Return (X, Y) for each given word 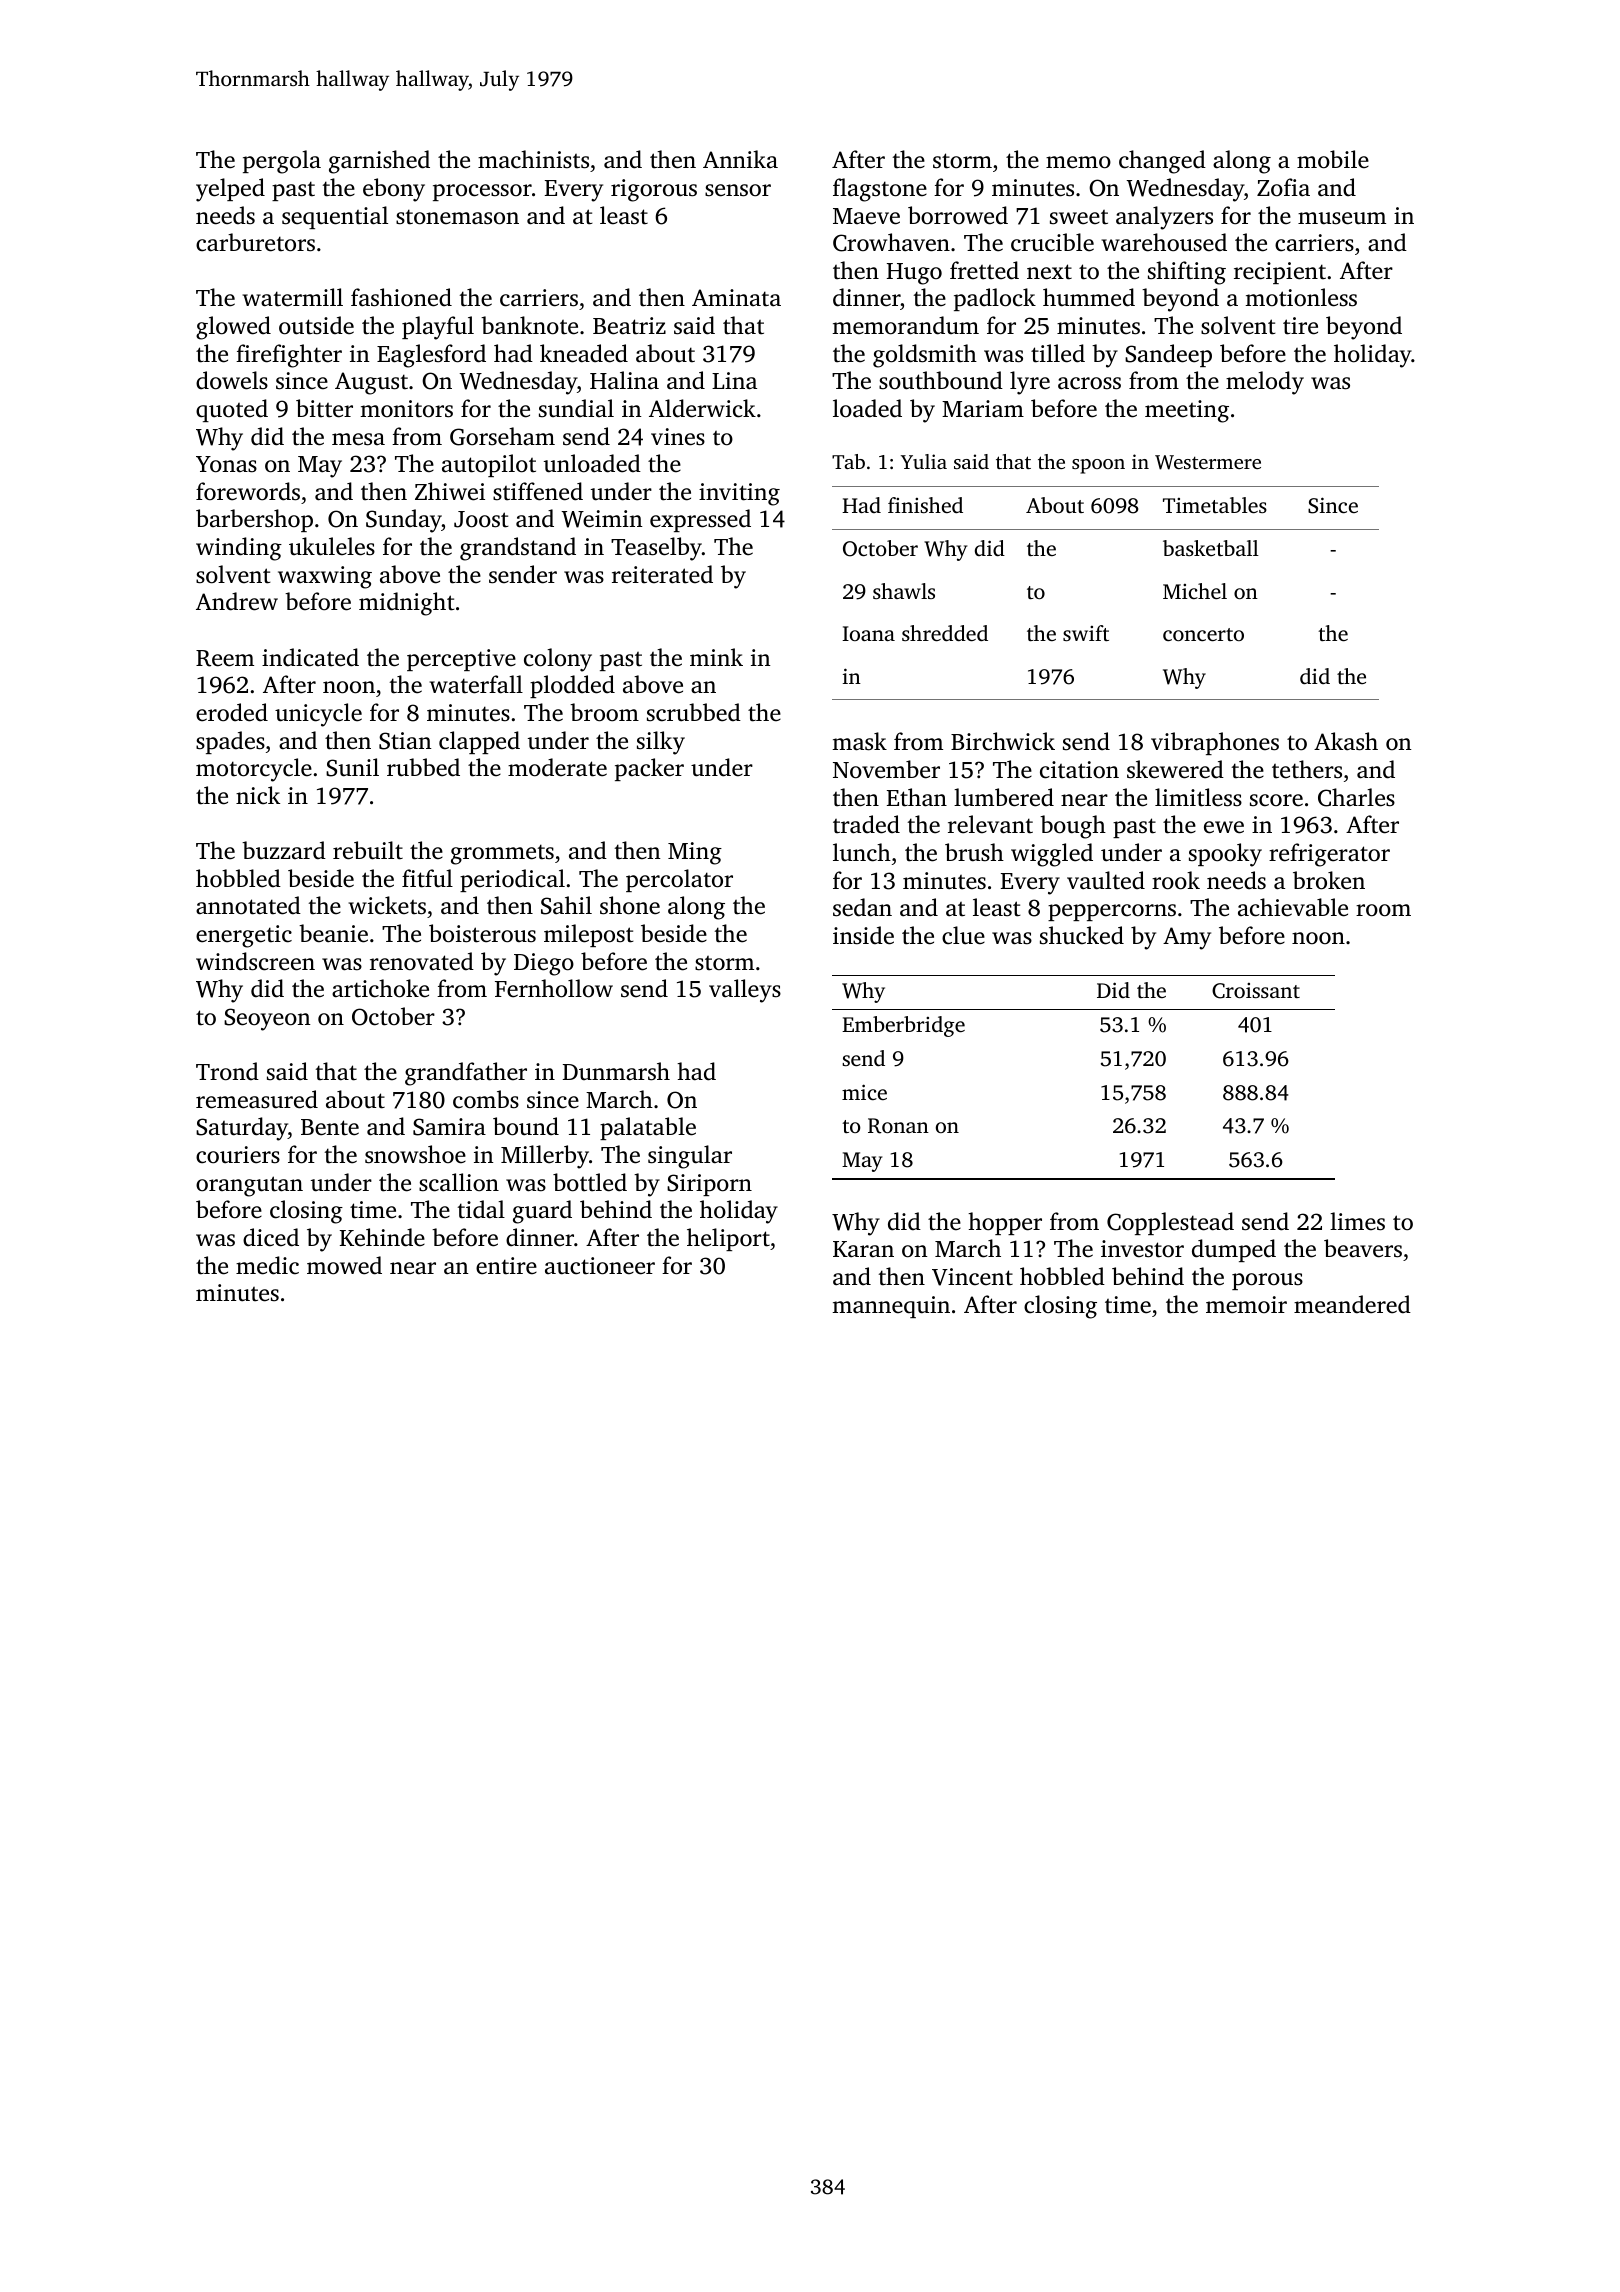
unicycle (318, 715)
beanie (333, 933)
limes (1357, 1221)
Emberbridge (903, 1026)
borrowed (958, 215)
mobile (1333, 159)
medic (267, 1265)
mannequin (891, 1307)
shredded (945, 633)
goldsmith (925, 356)
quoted (232, 410)
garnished (379, 162)
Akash (1346, 741)
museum (1342, 218)
